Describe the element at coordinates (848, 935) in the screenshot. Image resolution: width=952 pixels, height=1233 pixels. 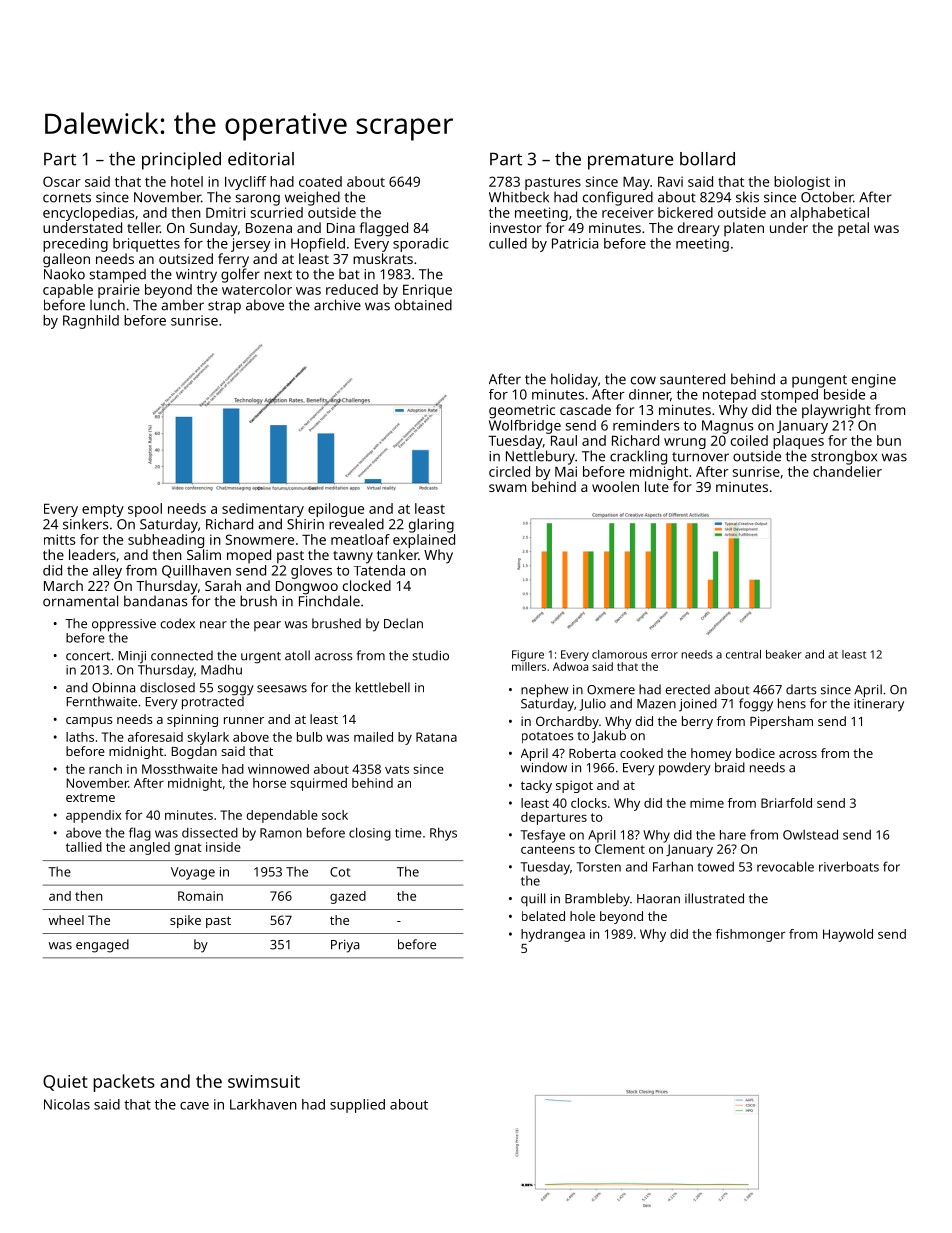
I see `Haywold` at that location.
